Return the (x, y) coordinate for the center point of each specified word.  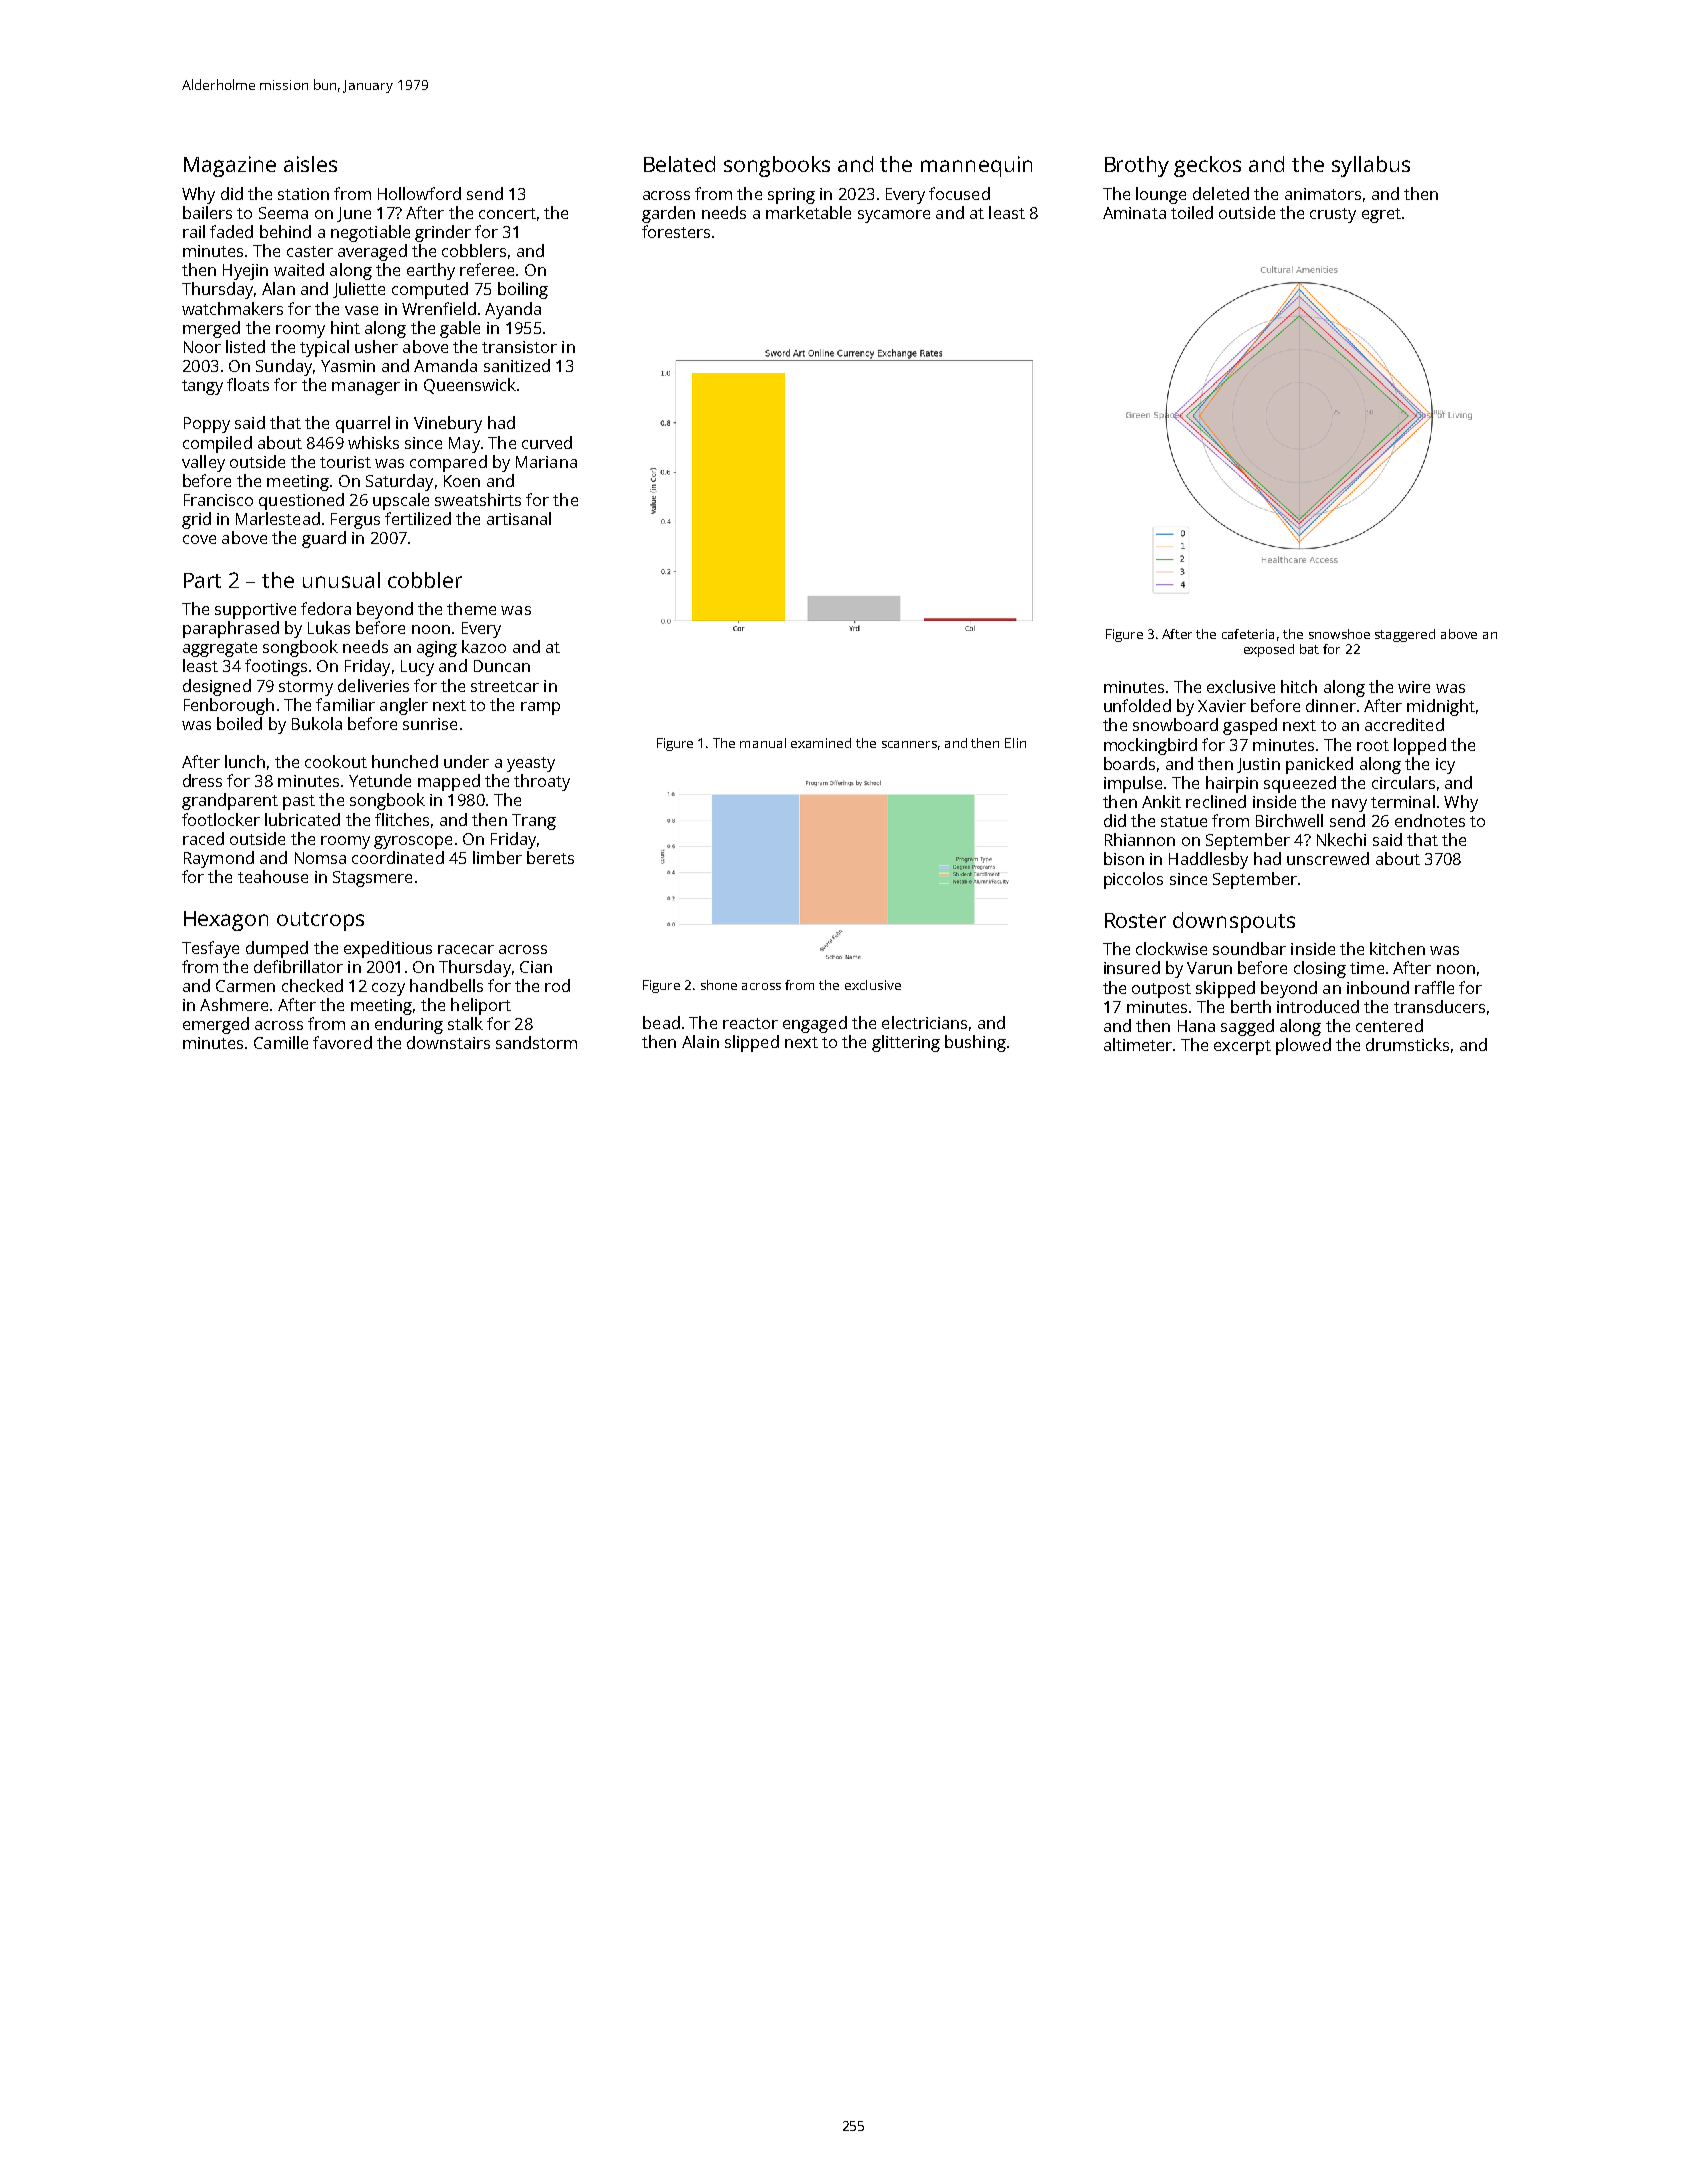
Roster (1135, 920)
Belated (679, 164)
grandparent (230, 801)
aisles (310, 164)
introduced (1318, 1006)
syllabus (1371, 166)
